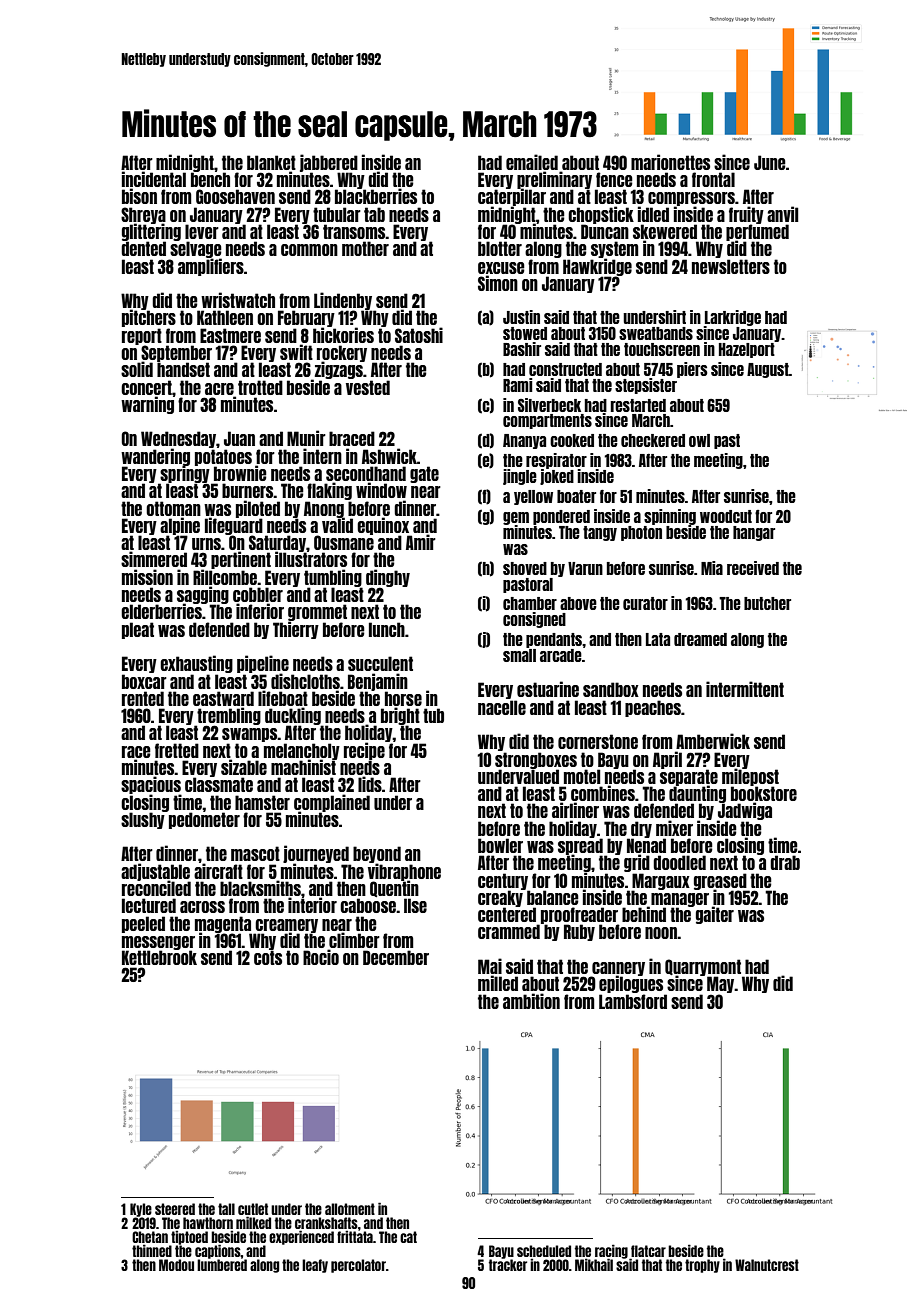 The image size is (924, 1308). Describe the element at coordinates (358, 1266) in the document. I see `percolator` at that location.
